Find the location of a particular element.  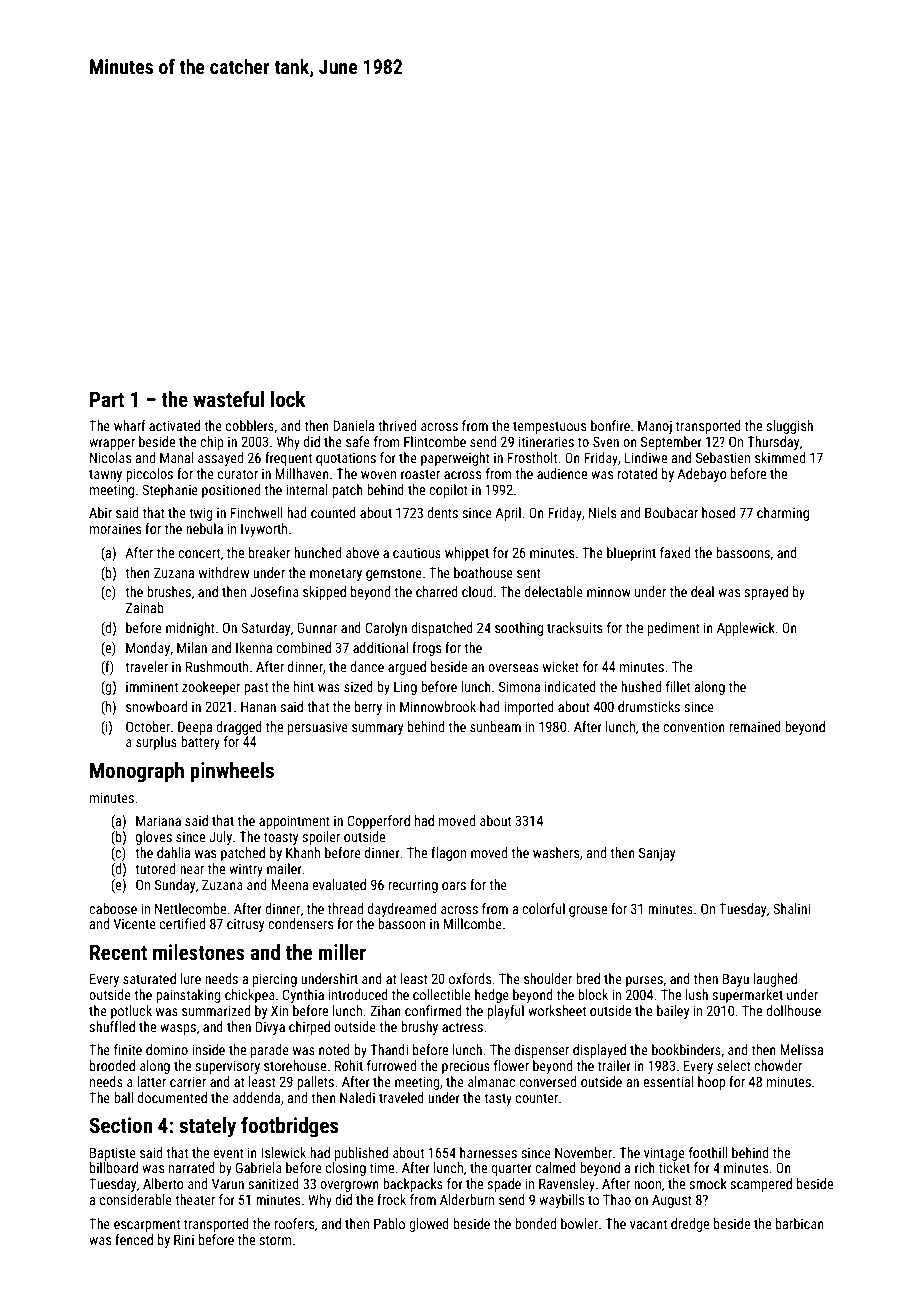

bowler is located at coordinates (579, 1223).
